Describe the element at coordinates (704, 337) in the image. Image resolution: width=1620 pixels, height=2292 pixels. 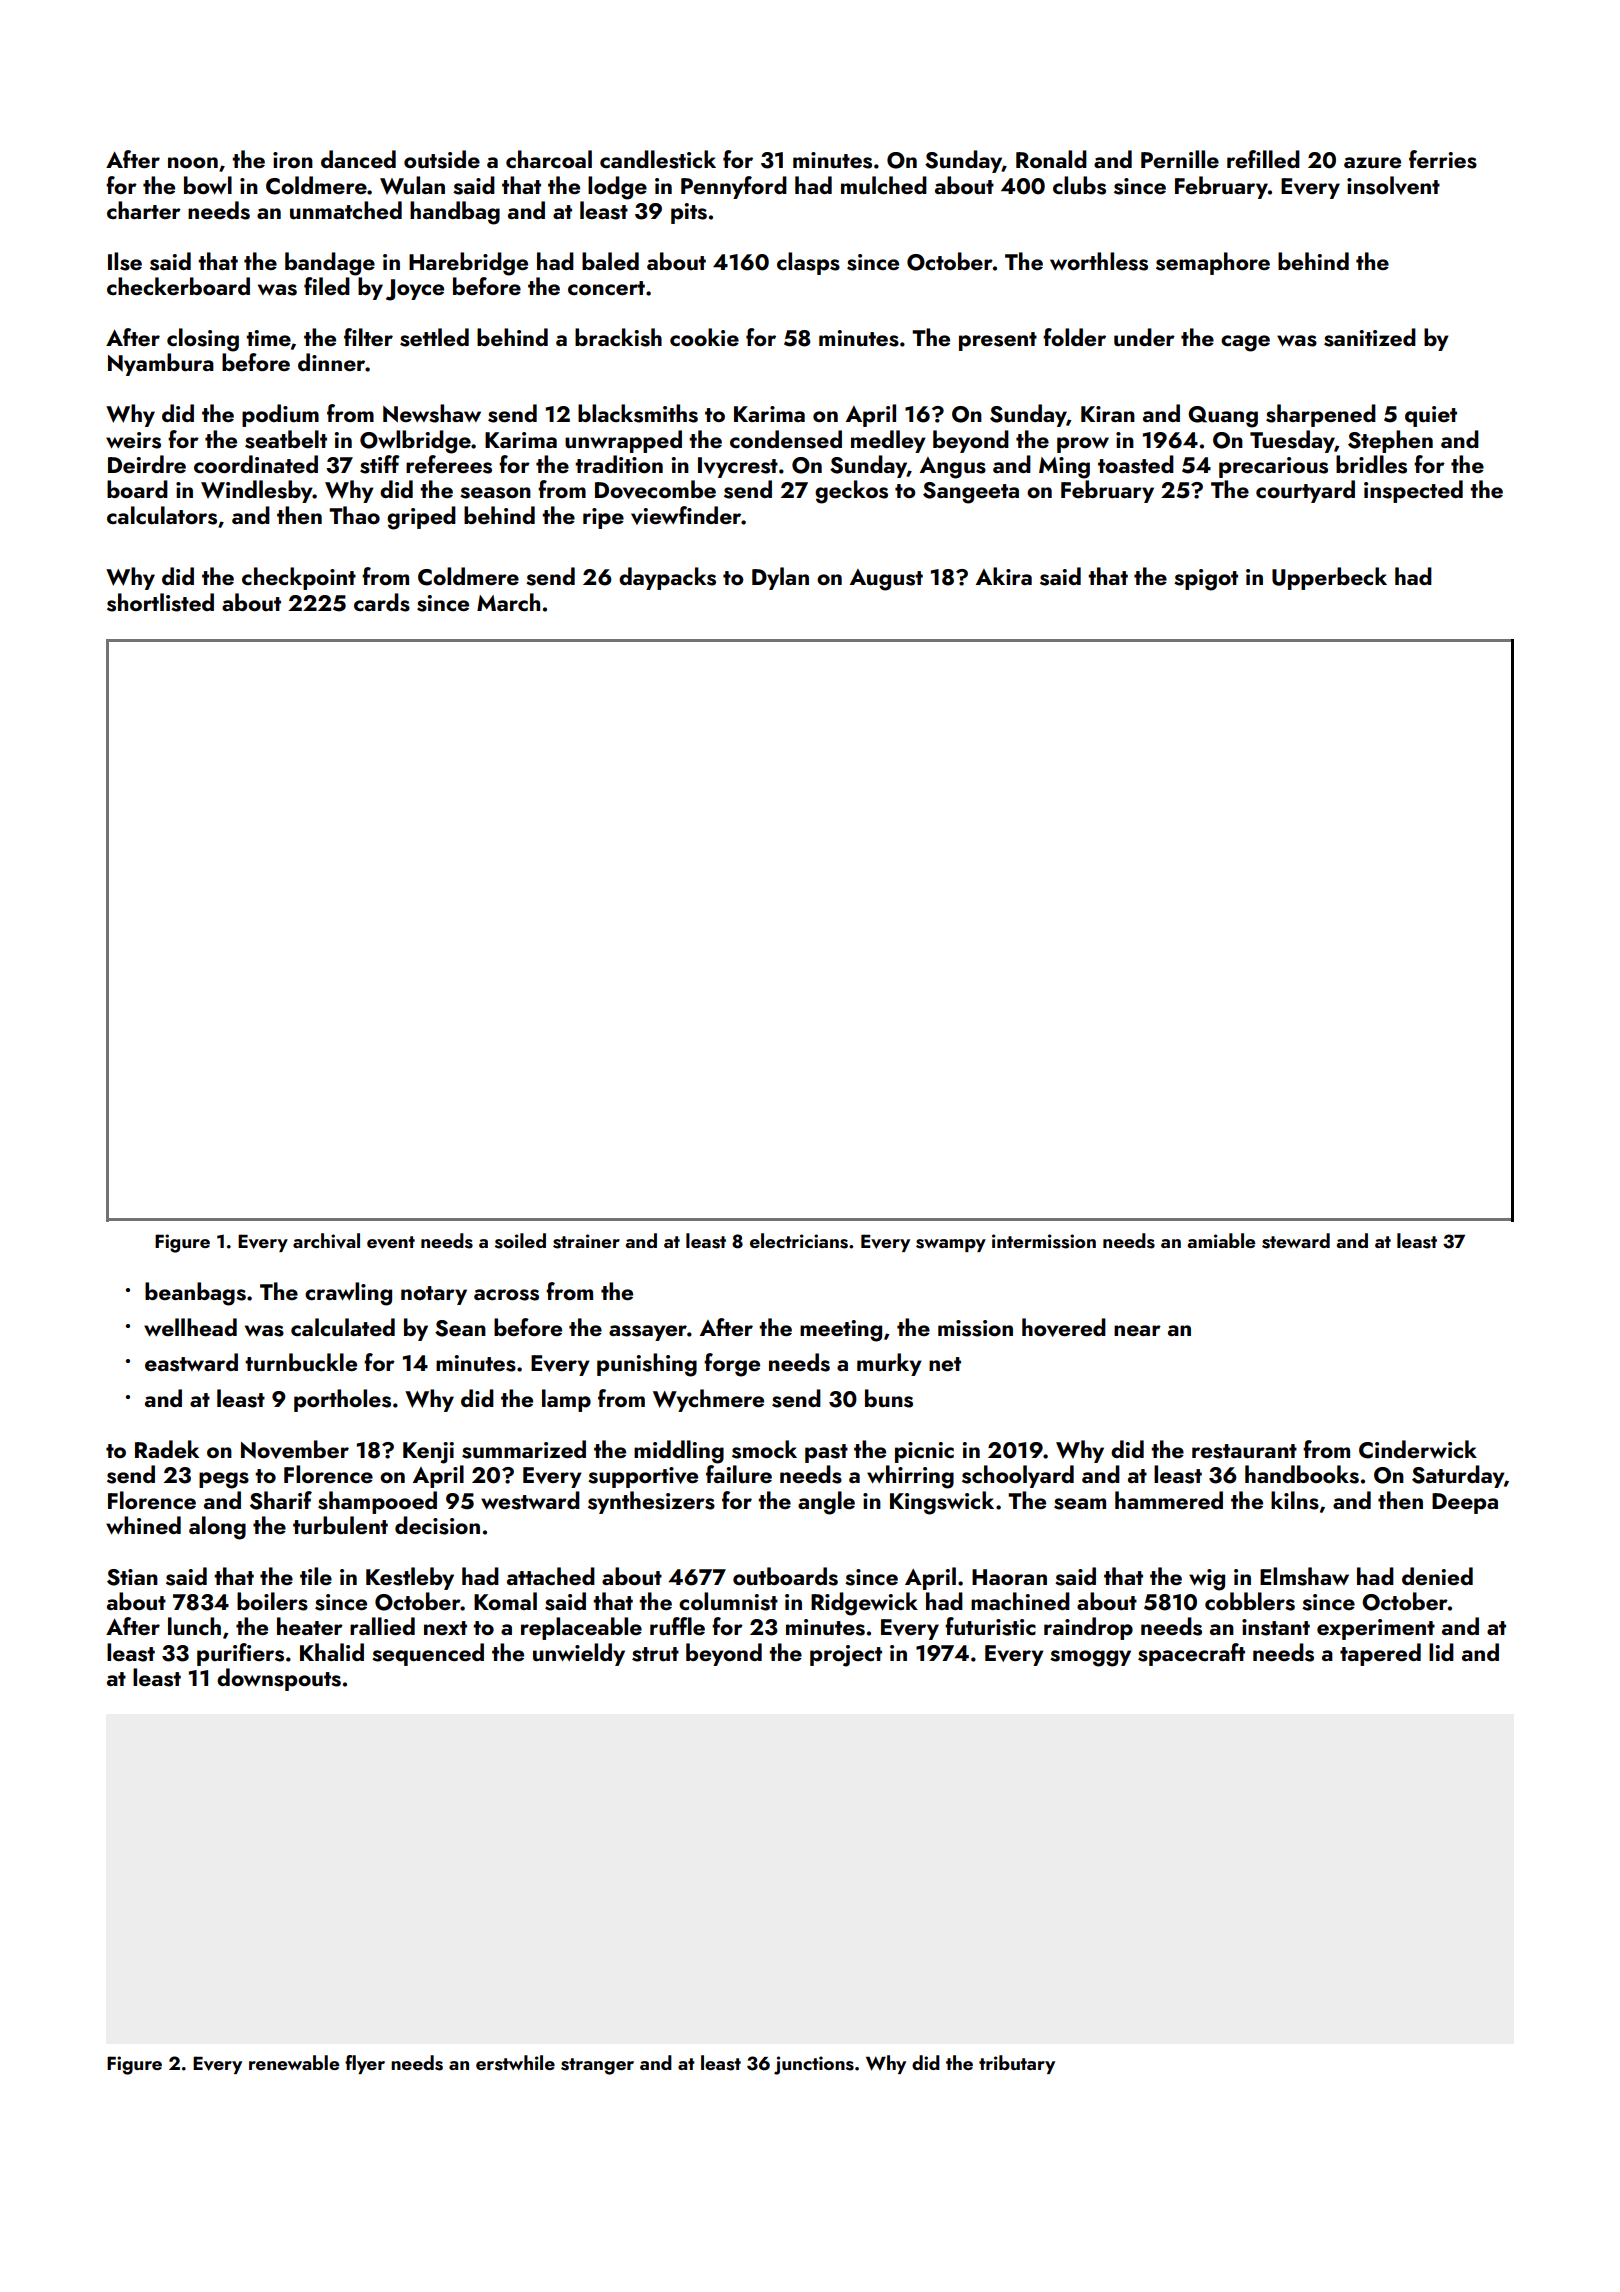
I see `cookie` at that location.
